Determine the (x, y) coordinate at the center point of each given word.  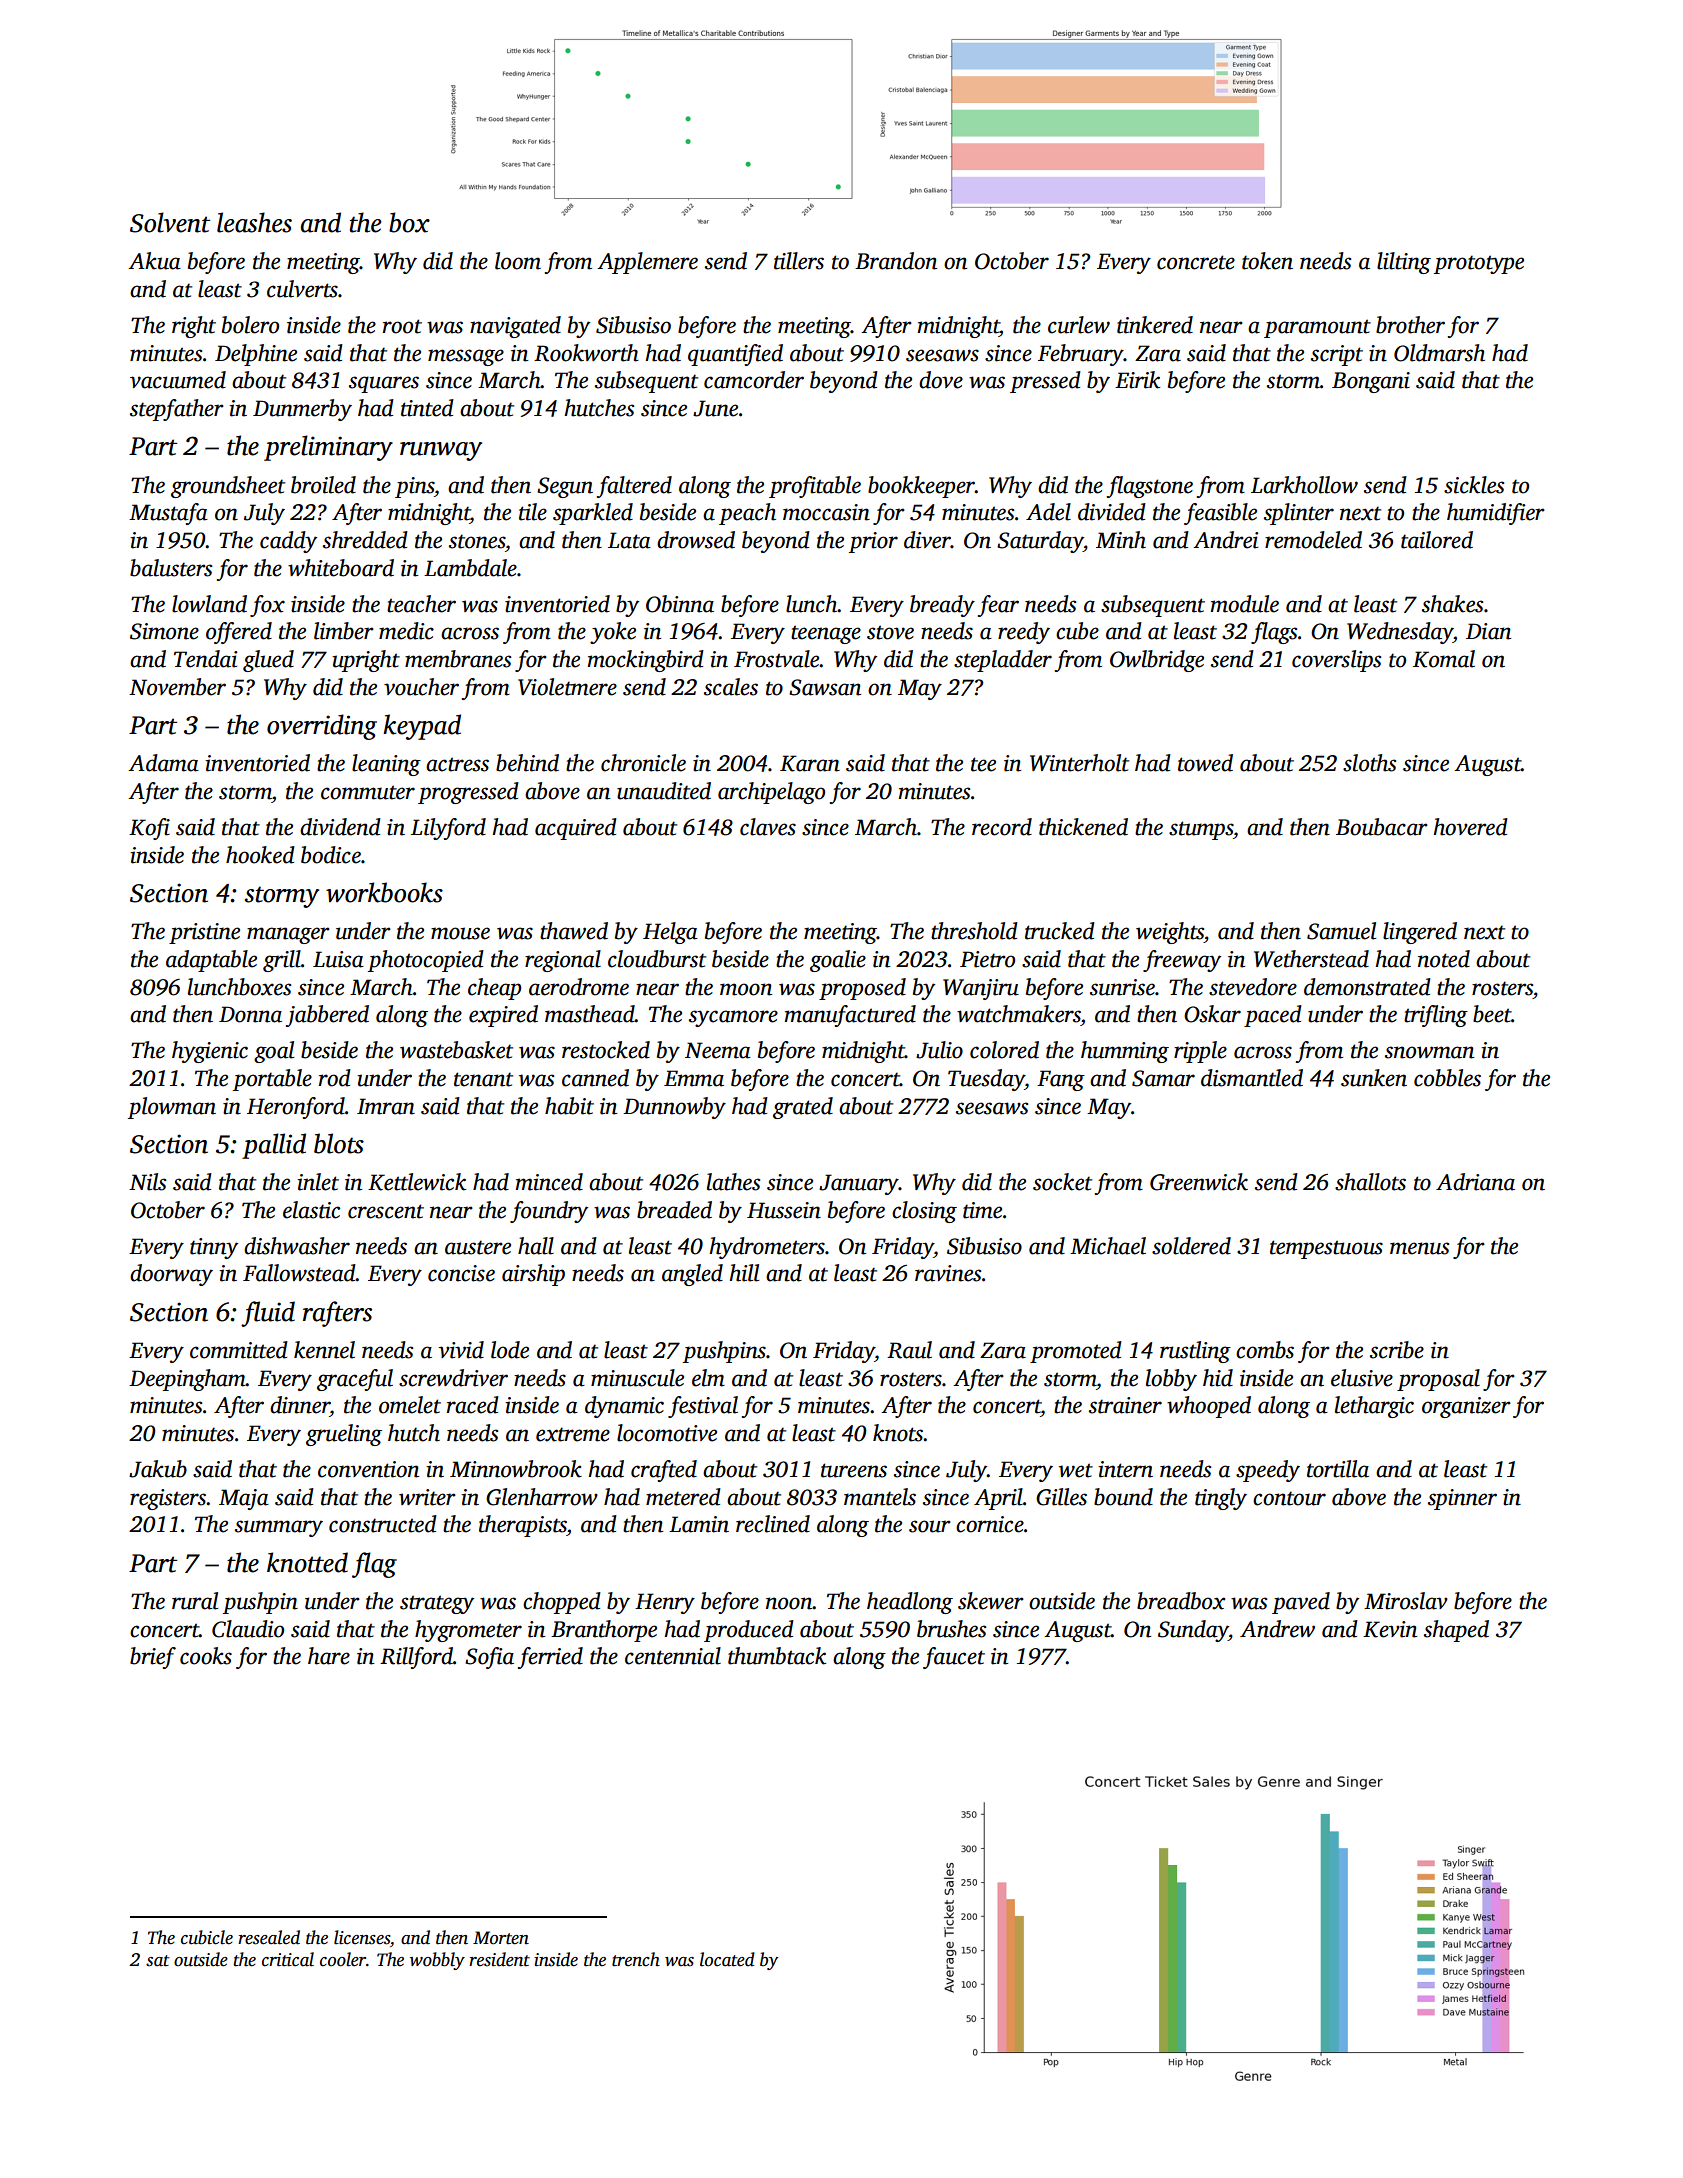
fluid (268, 1314)
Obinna (680, 604)
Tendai (205, 659)
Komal (1444, 659)
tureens (854, 1470)
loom (518, 261)
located (727, 1959)
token (1267, 261)
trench (636, 1959)
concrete (1196, 262)
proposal (1438, 1380)
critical (288, 1959)
